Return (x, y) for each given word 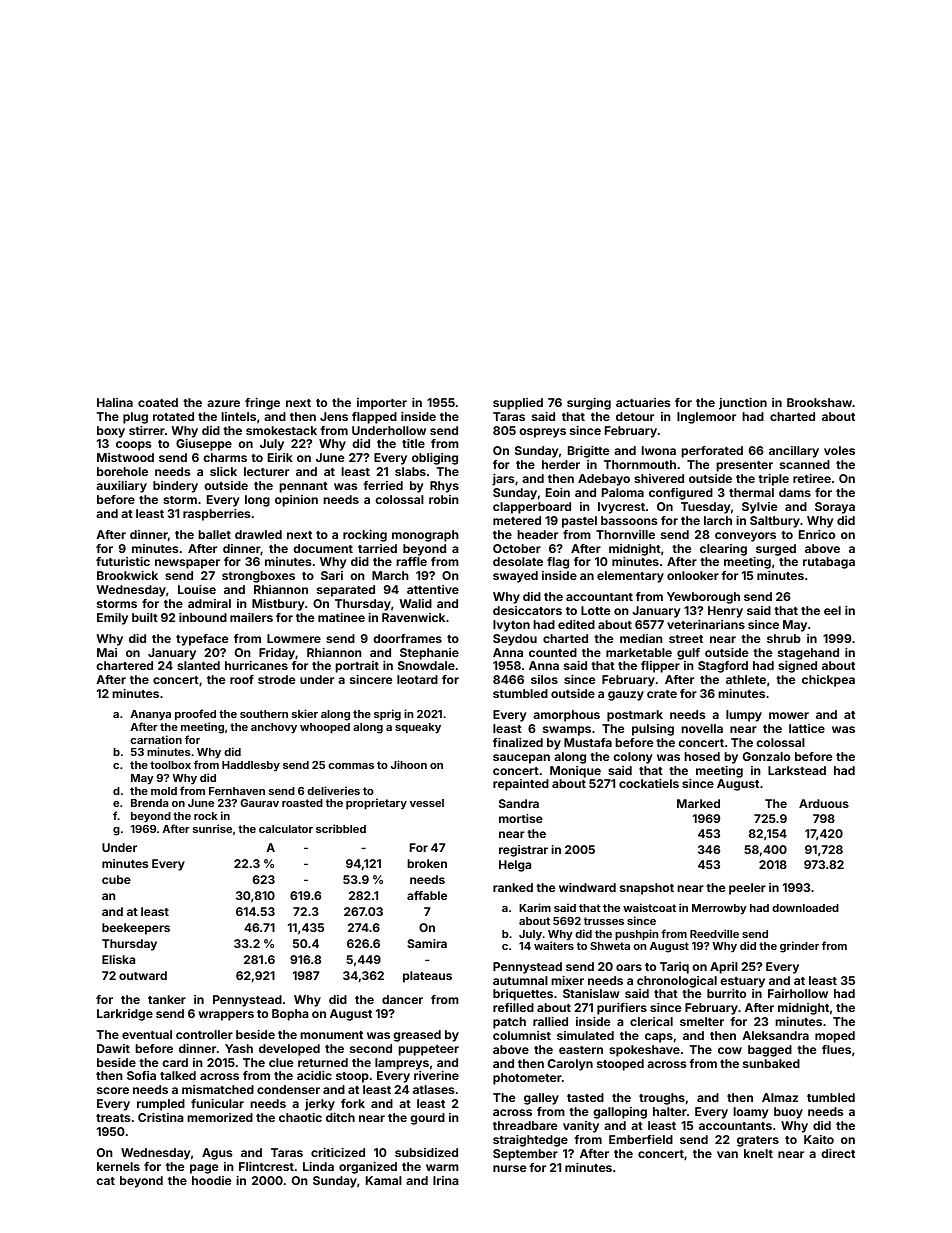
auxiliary (121, 487)
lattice (807, 728)
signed (797, 667)
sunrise (212, 828)
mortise (521, 818)
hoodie (211, 1180)
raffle (411, 561)
